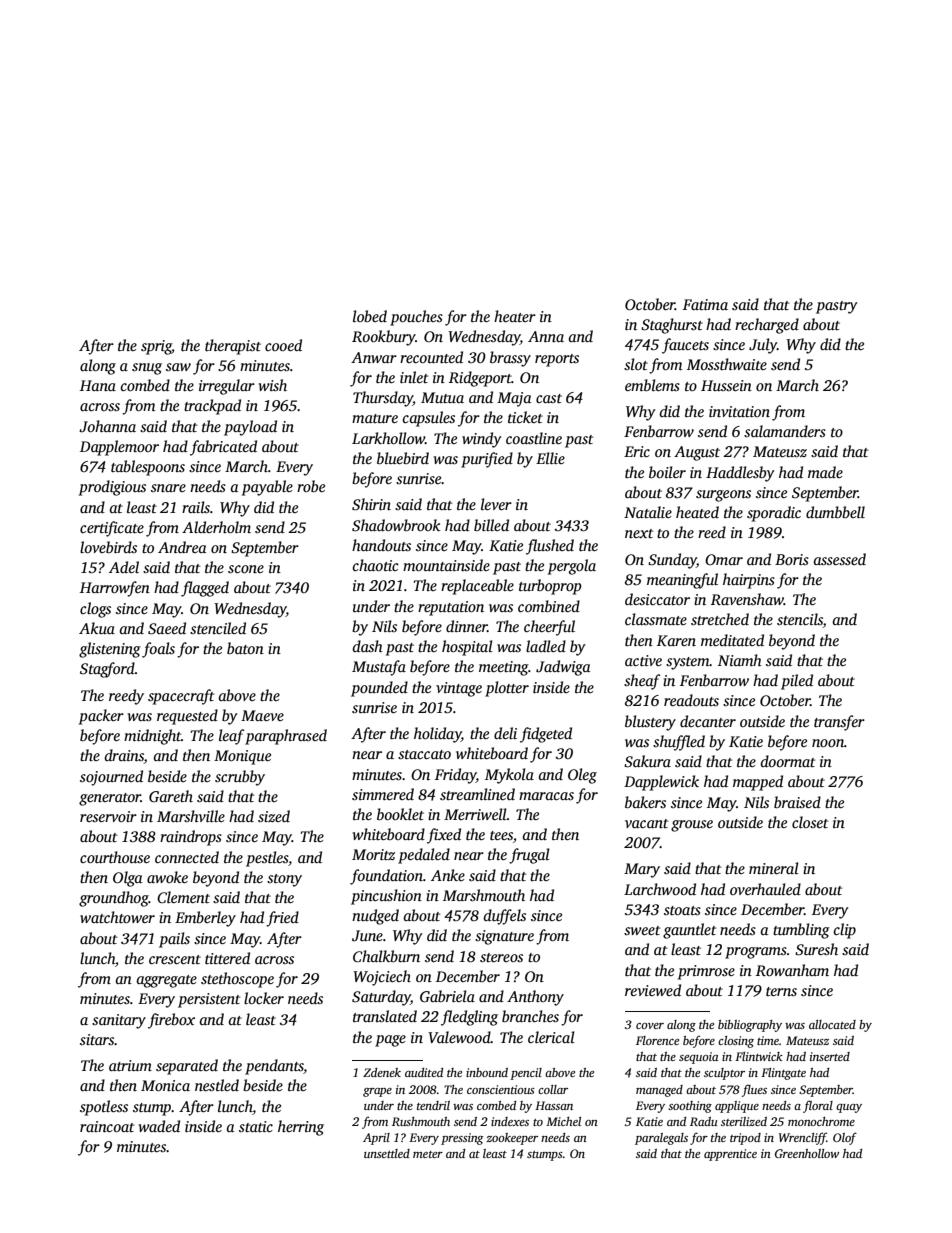 The width and height of the page is (952, 1233). I want to click on Fatima, so click(705, 304).
